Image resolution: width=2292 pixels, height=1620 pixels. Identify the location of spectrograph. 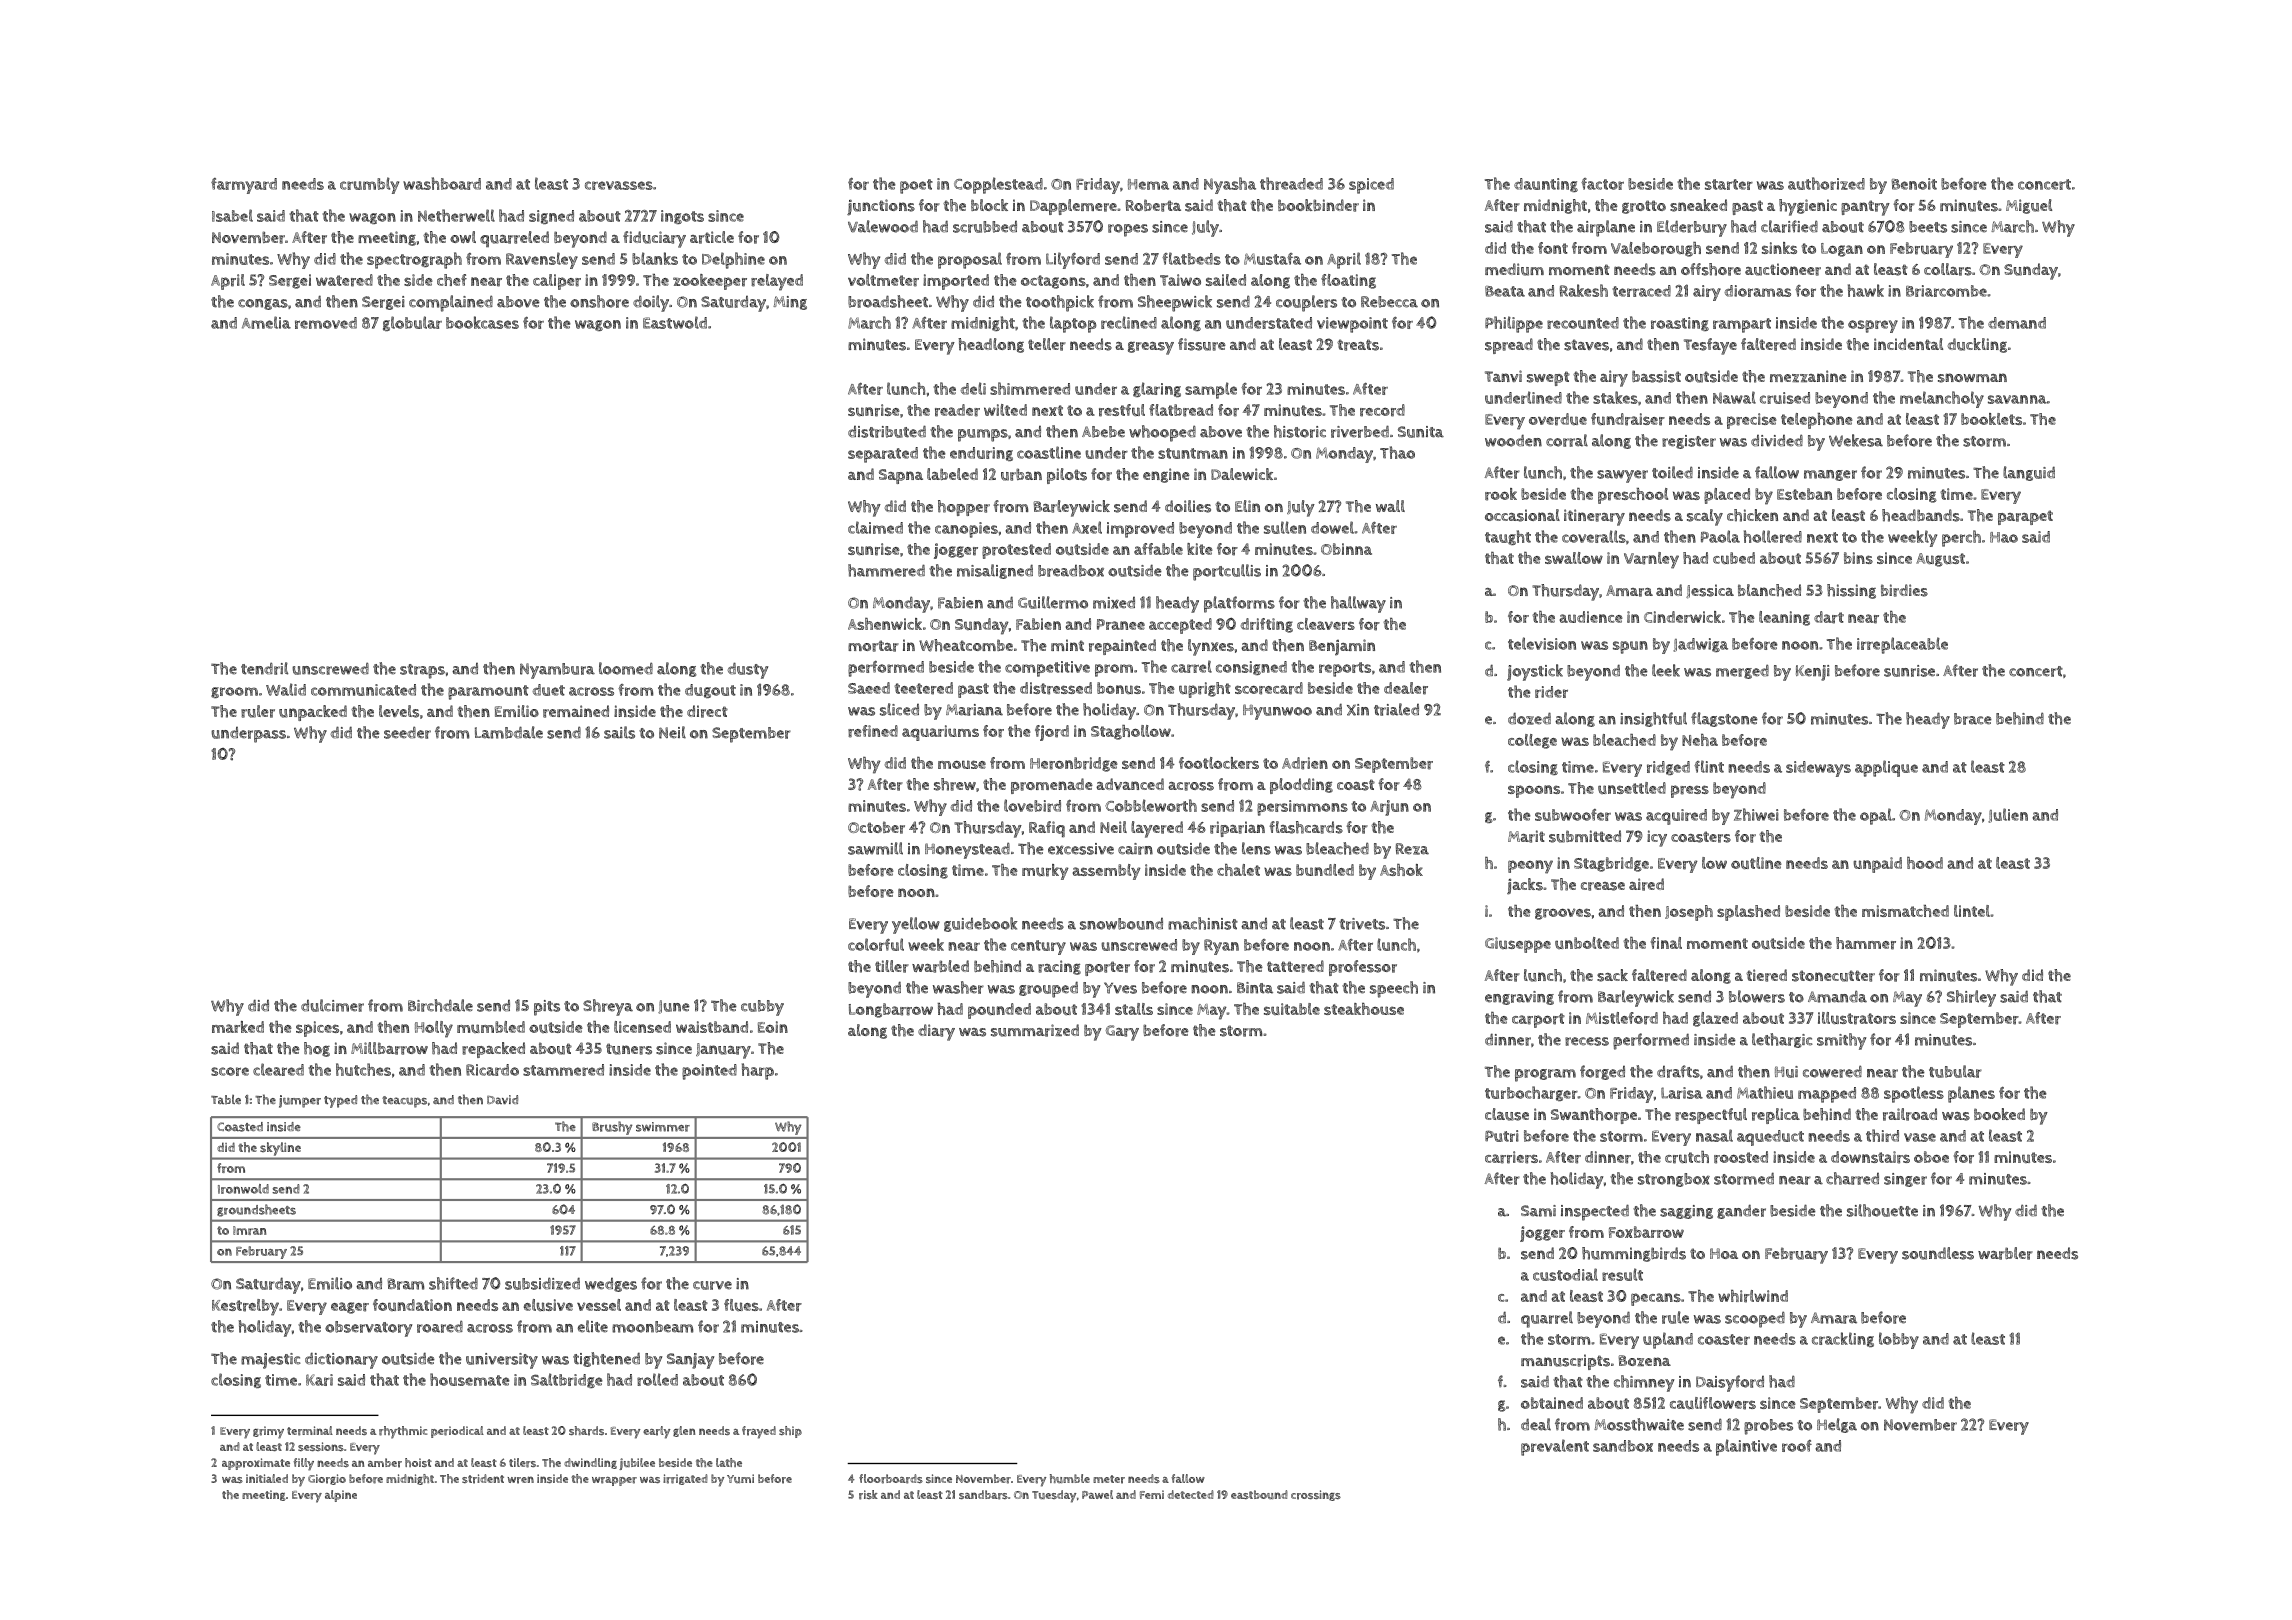
(414, 260).
